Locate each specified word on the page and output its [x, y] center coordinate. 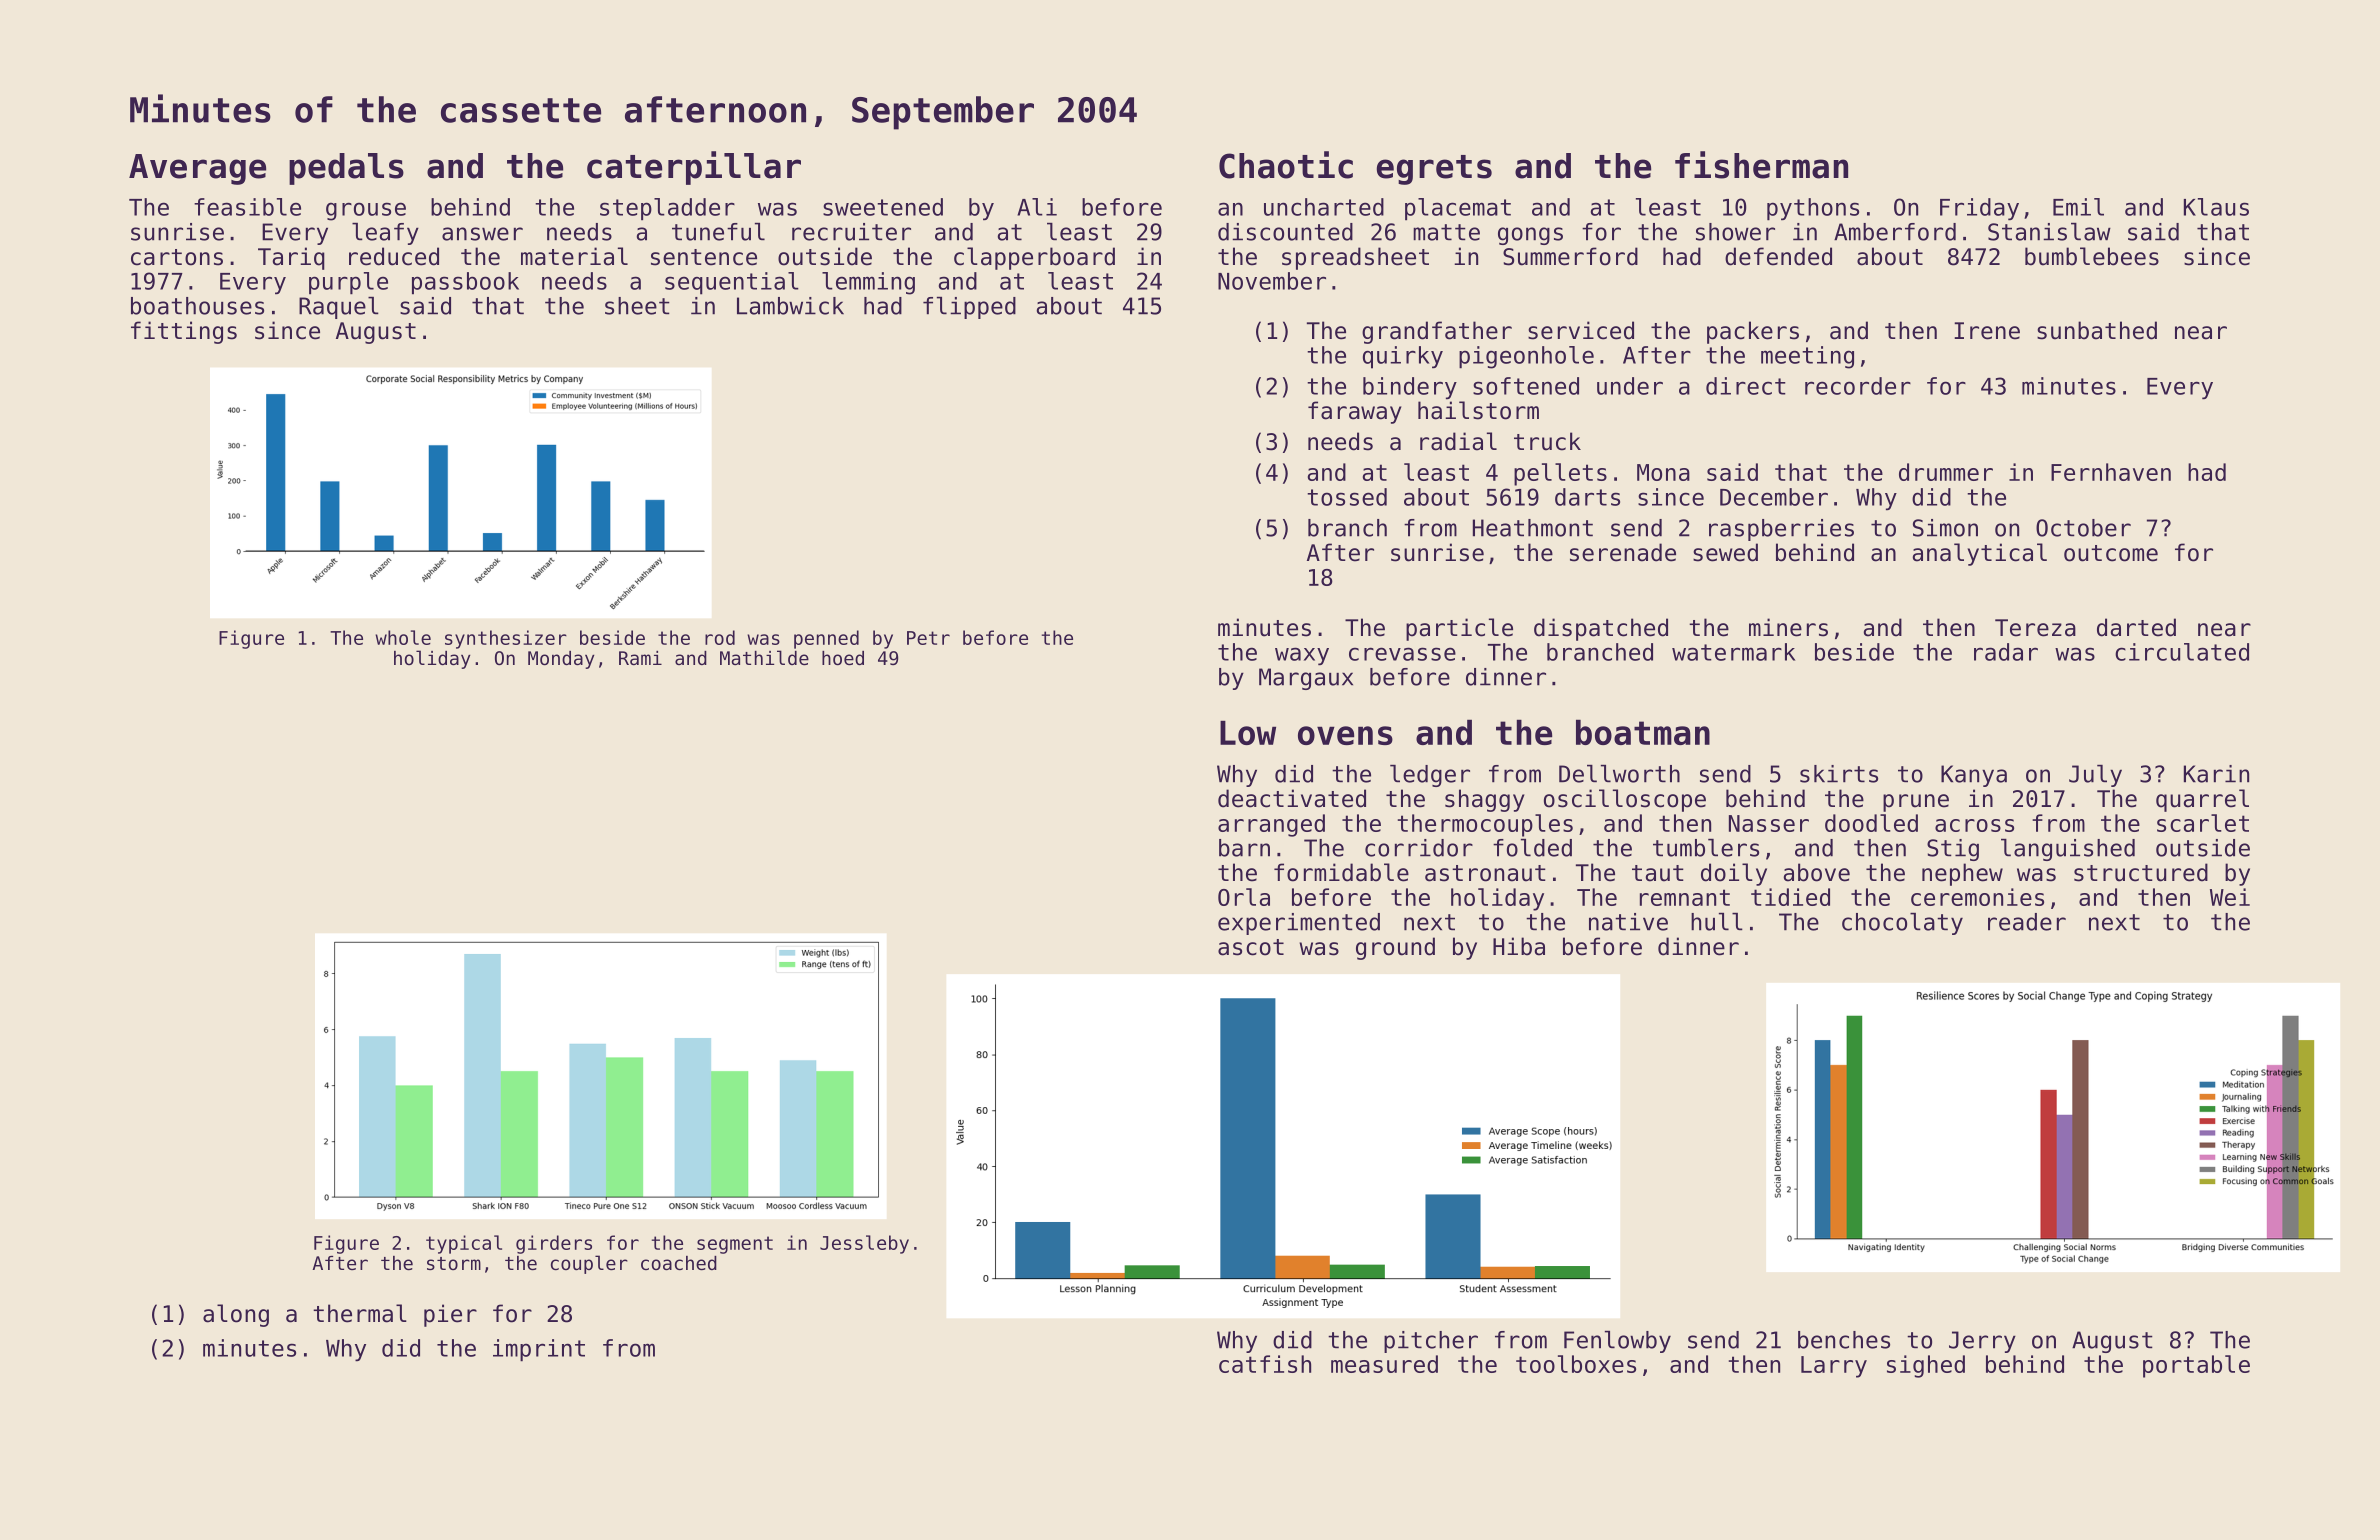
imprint [539, 1350]
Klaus [2216, 207]
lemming [868, 283]
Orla [1244, 897]
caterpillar [694, 168]
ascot [1251, 947]
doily [1734, 874]
